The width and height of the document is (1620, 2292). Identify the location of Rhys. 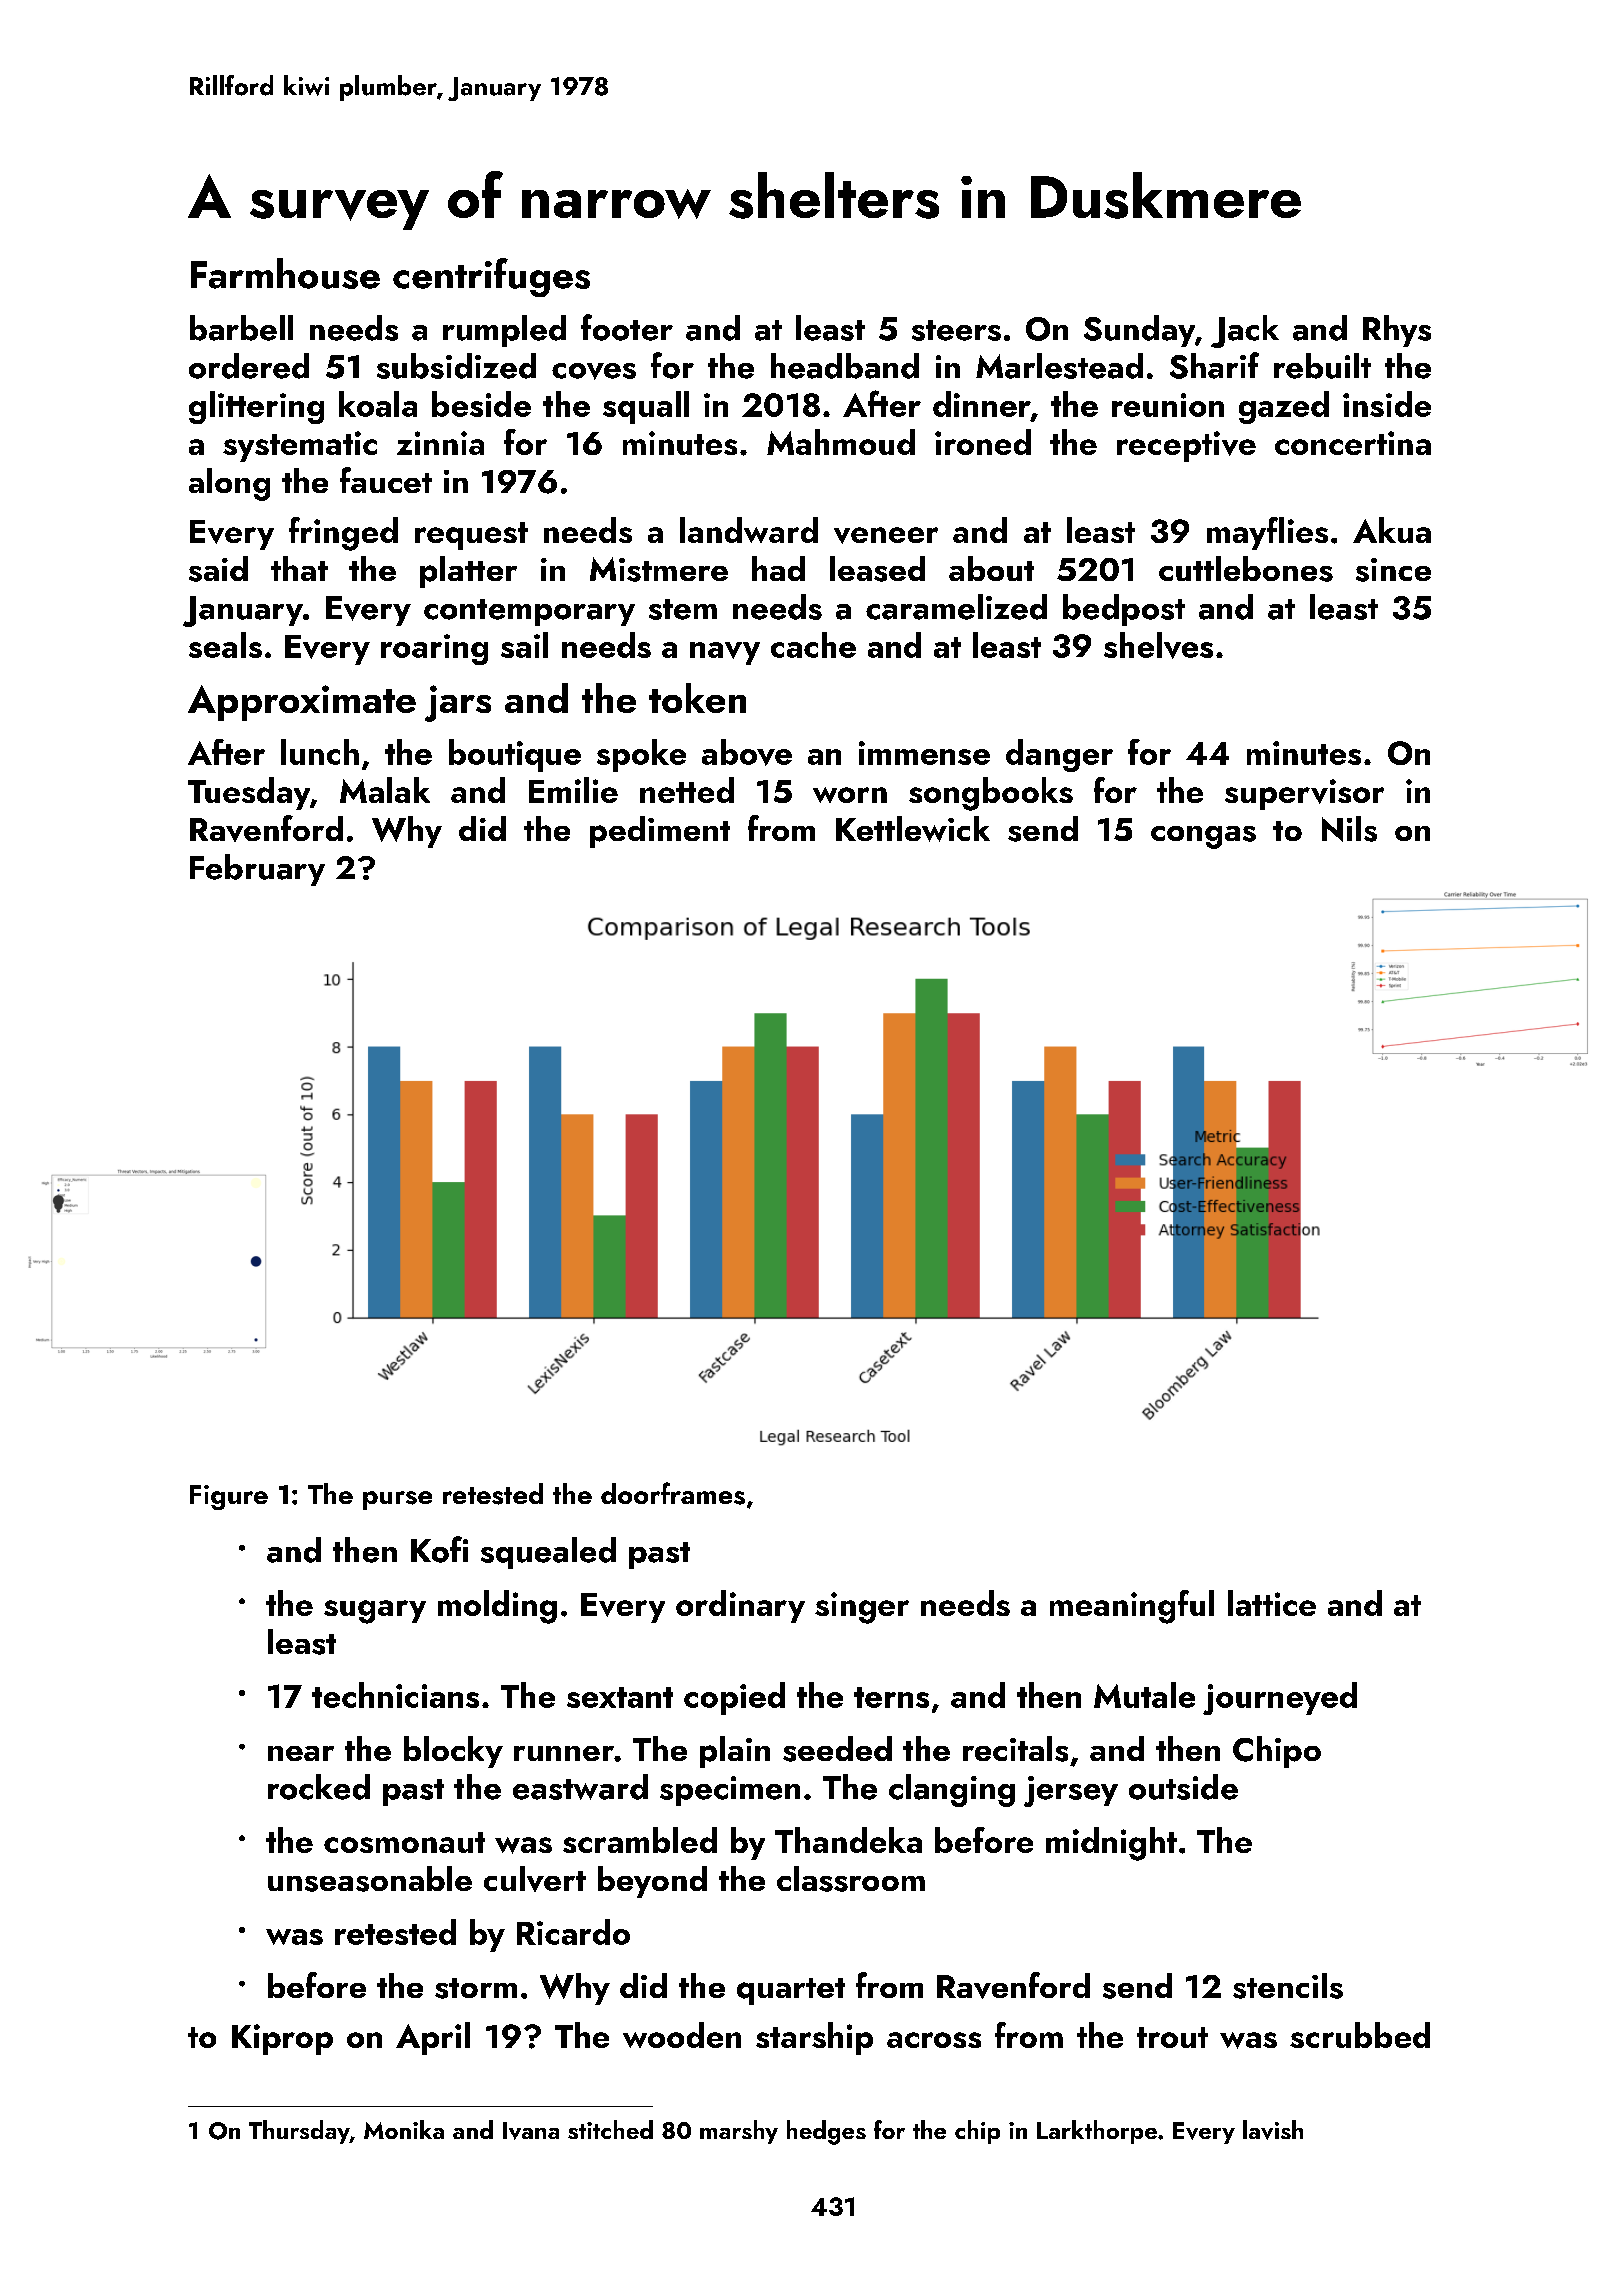
(1397, 331).
